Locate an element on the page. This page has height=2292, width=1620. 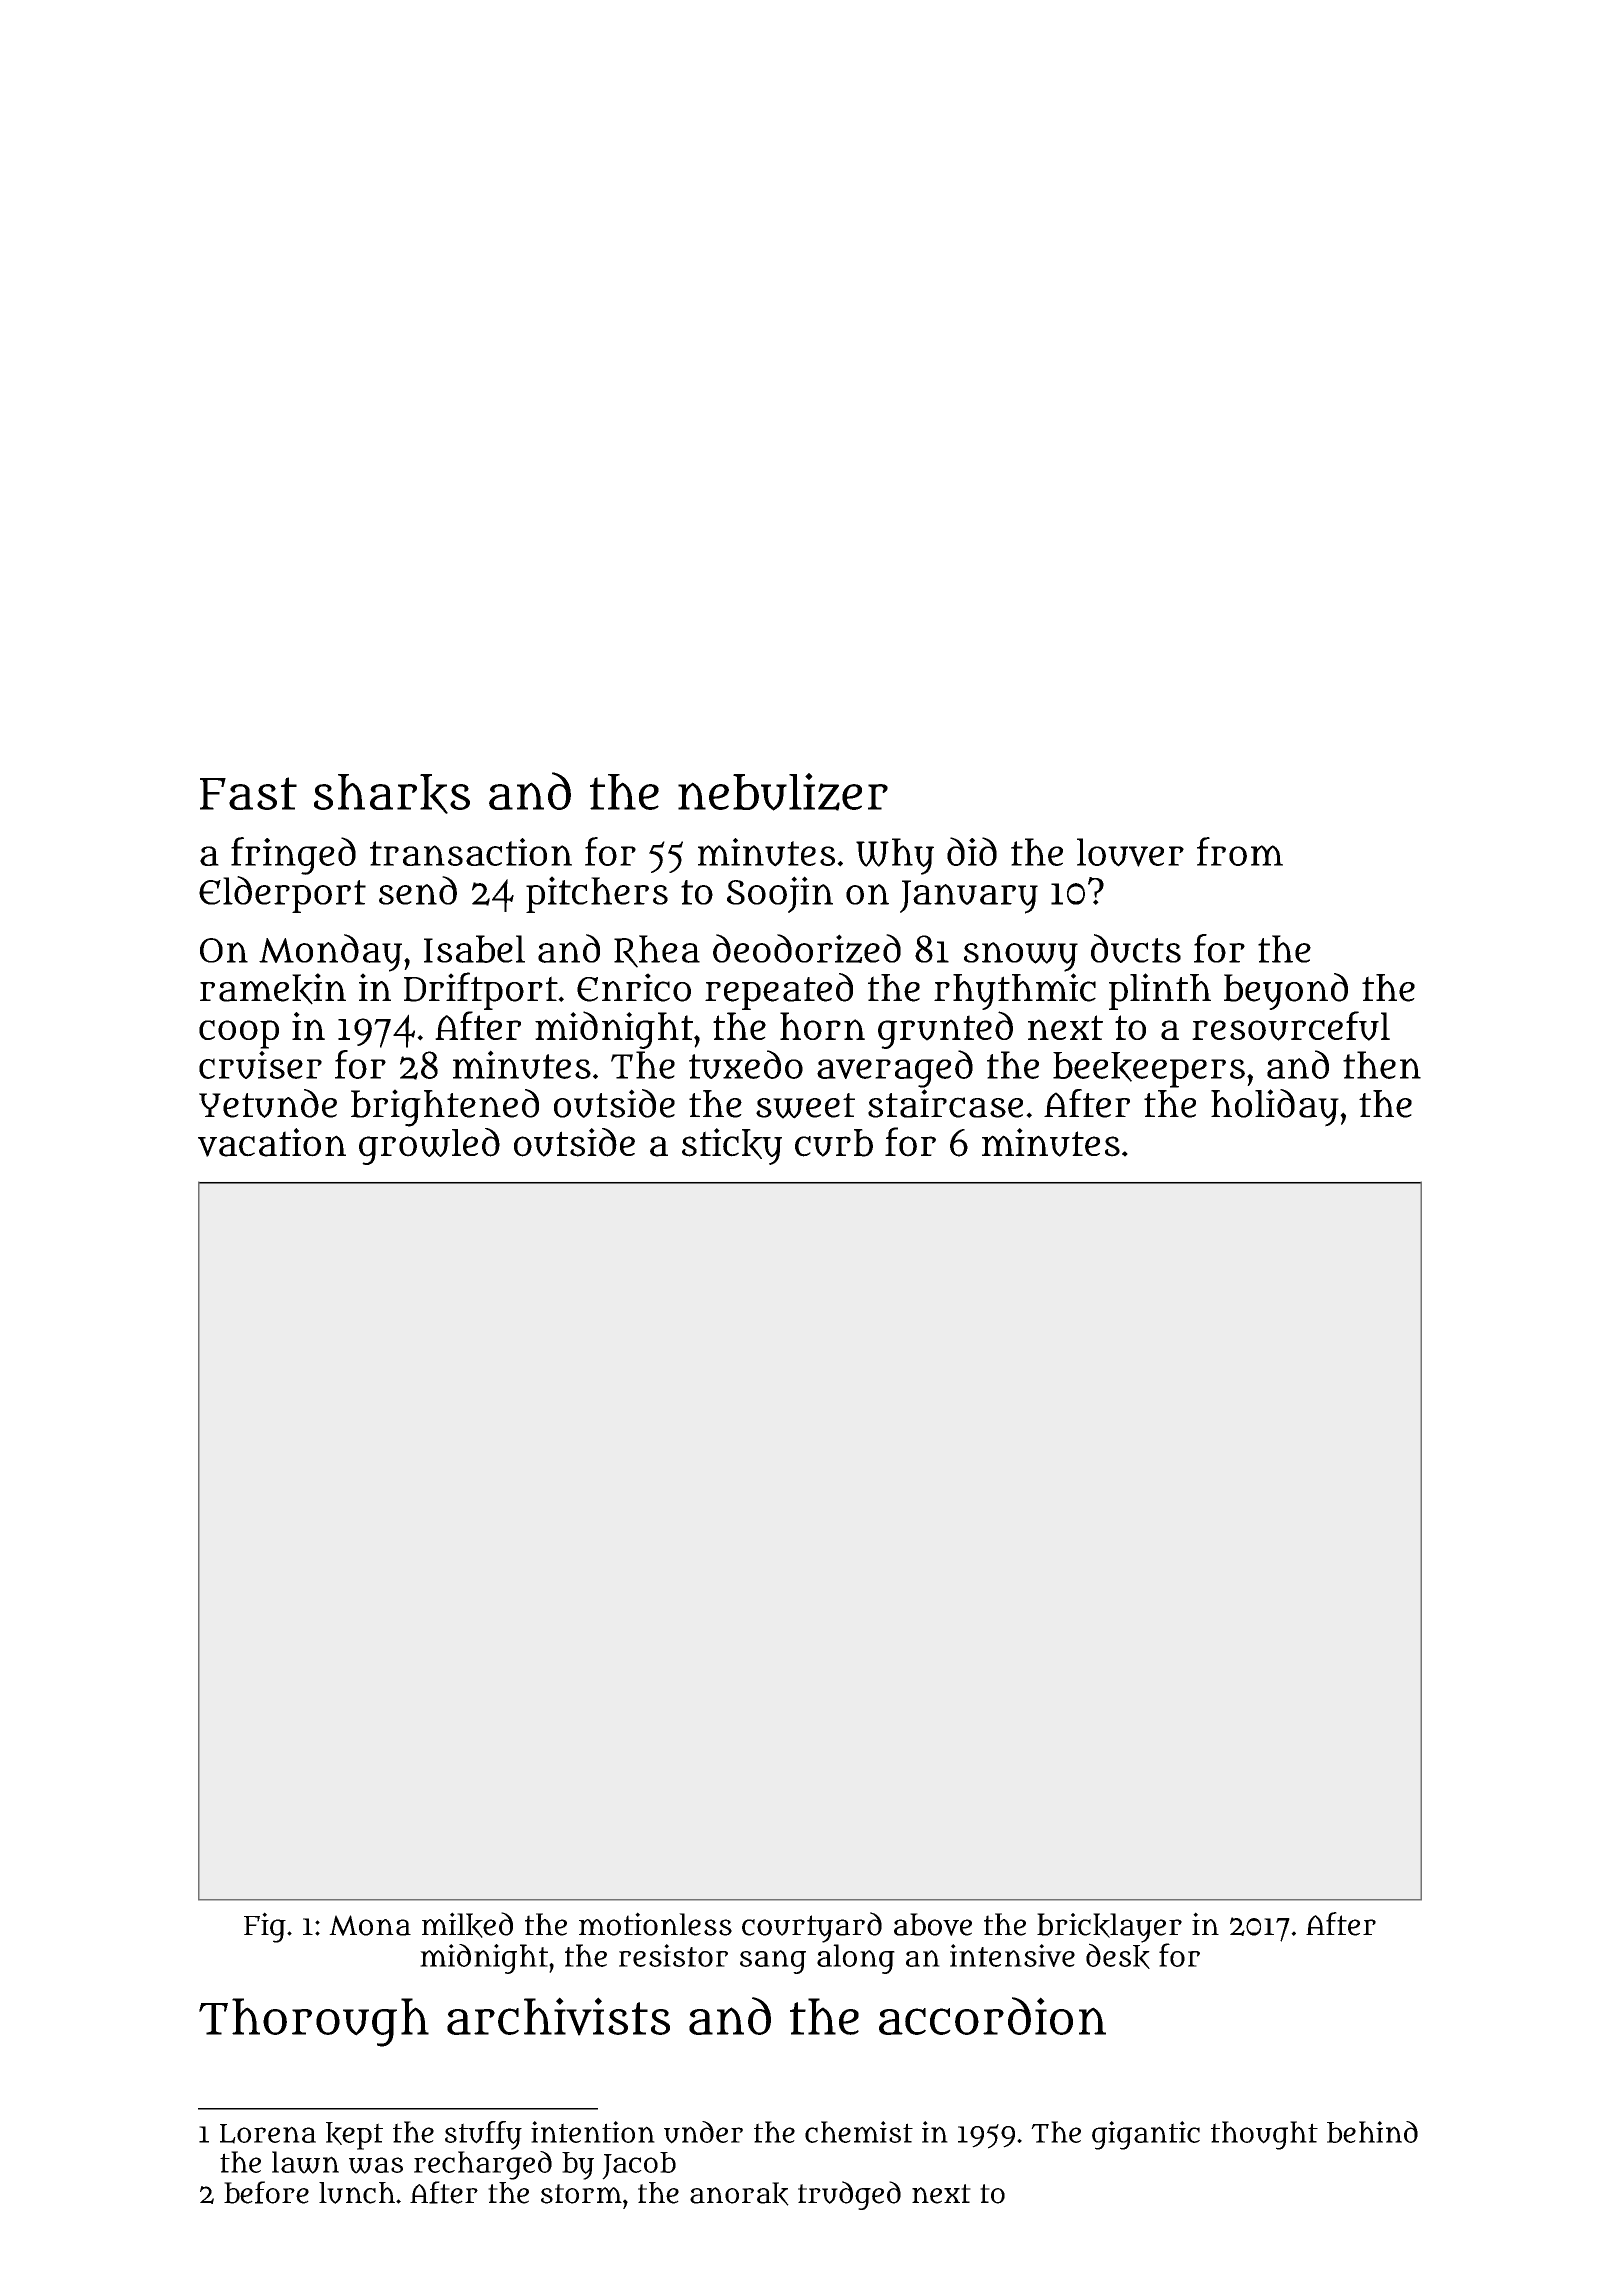
January is located at coordinates (969, 897).
